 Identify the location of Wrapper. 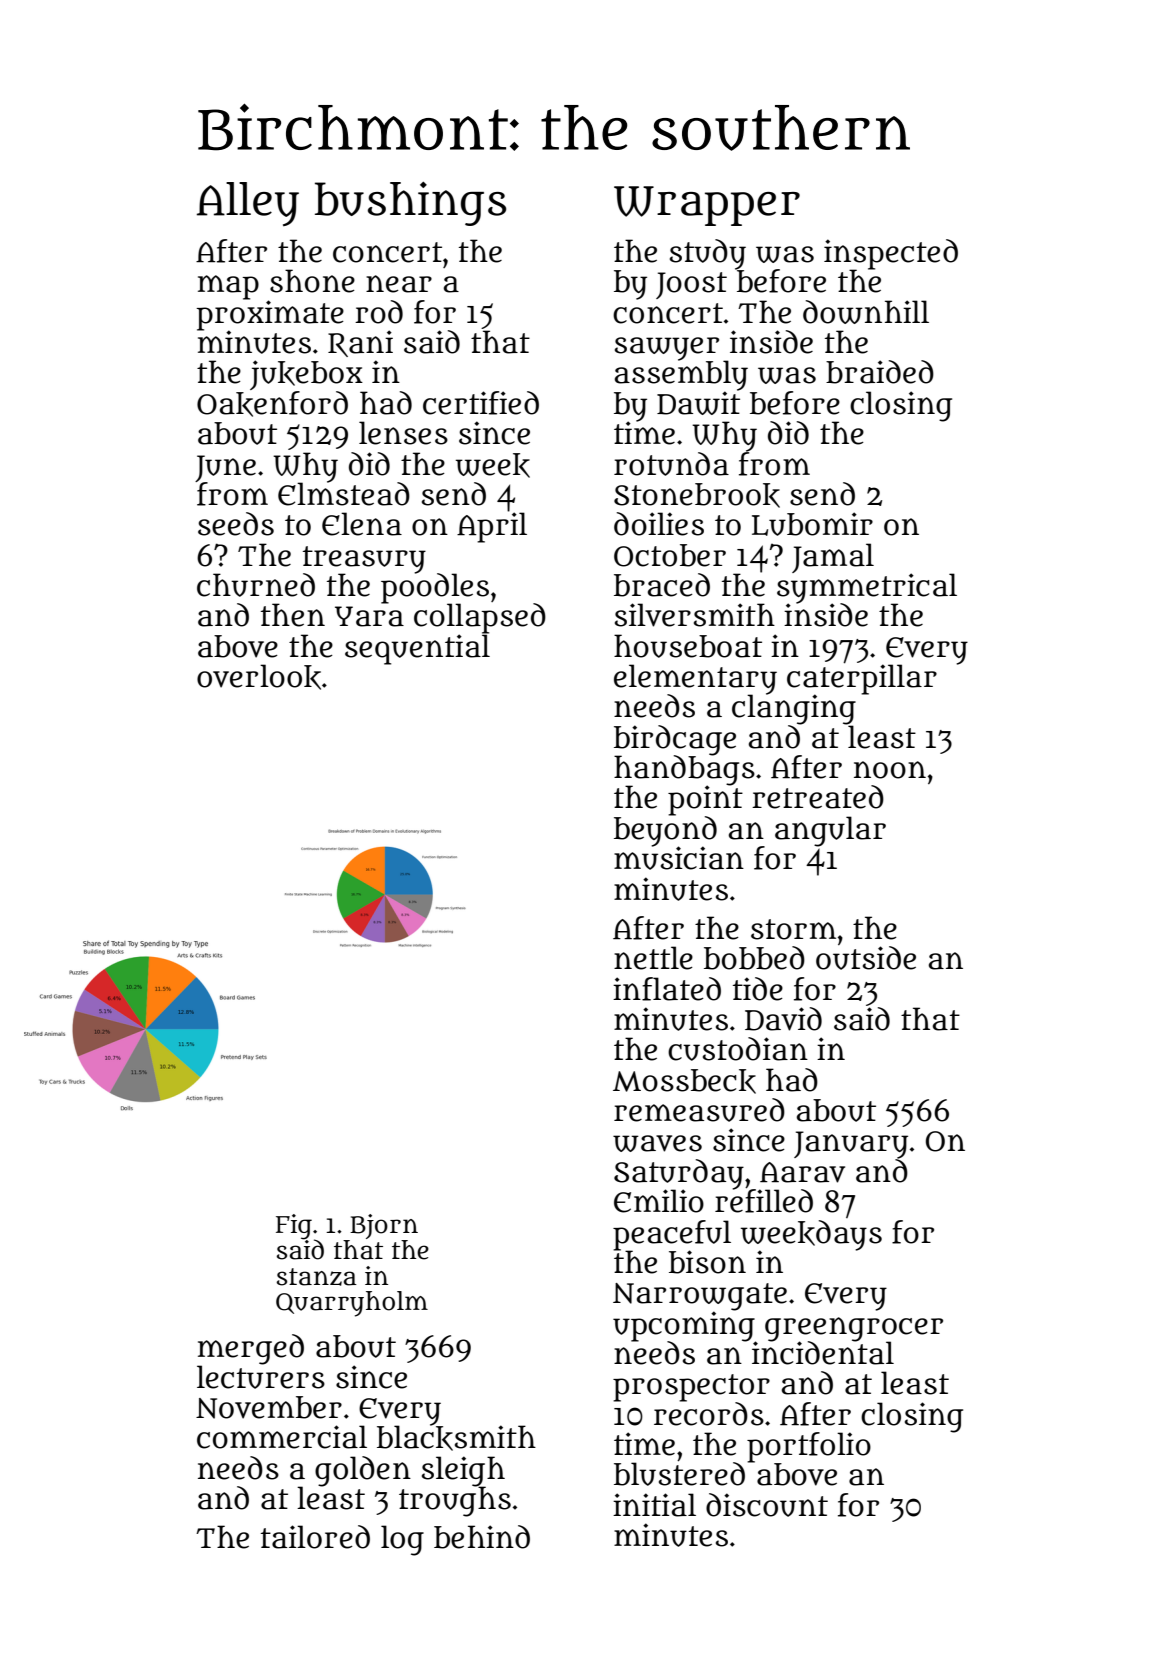
(707, 206).
